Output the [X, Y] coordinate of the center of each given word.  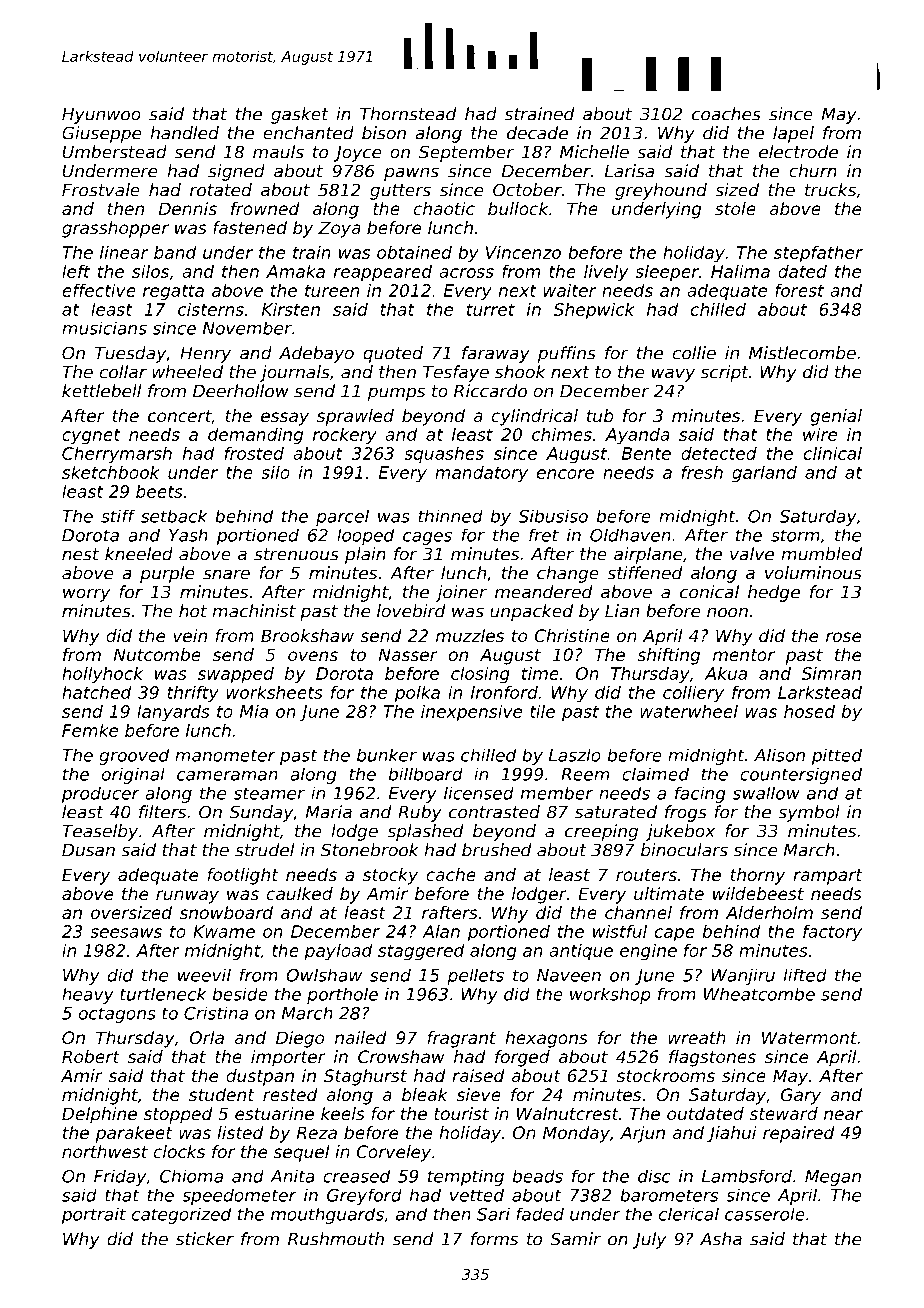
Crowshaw [401, 1056]
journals [295, 373]
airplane [648, 555]
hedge [774, 593]
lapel [793, 134]
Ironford [504, 692]
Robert [91, 1056]
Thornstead [408, 114]
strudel [265, 850]
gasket [300, 115]
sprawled [355, 417]
